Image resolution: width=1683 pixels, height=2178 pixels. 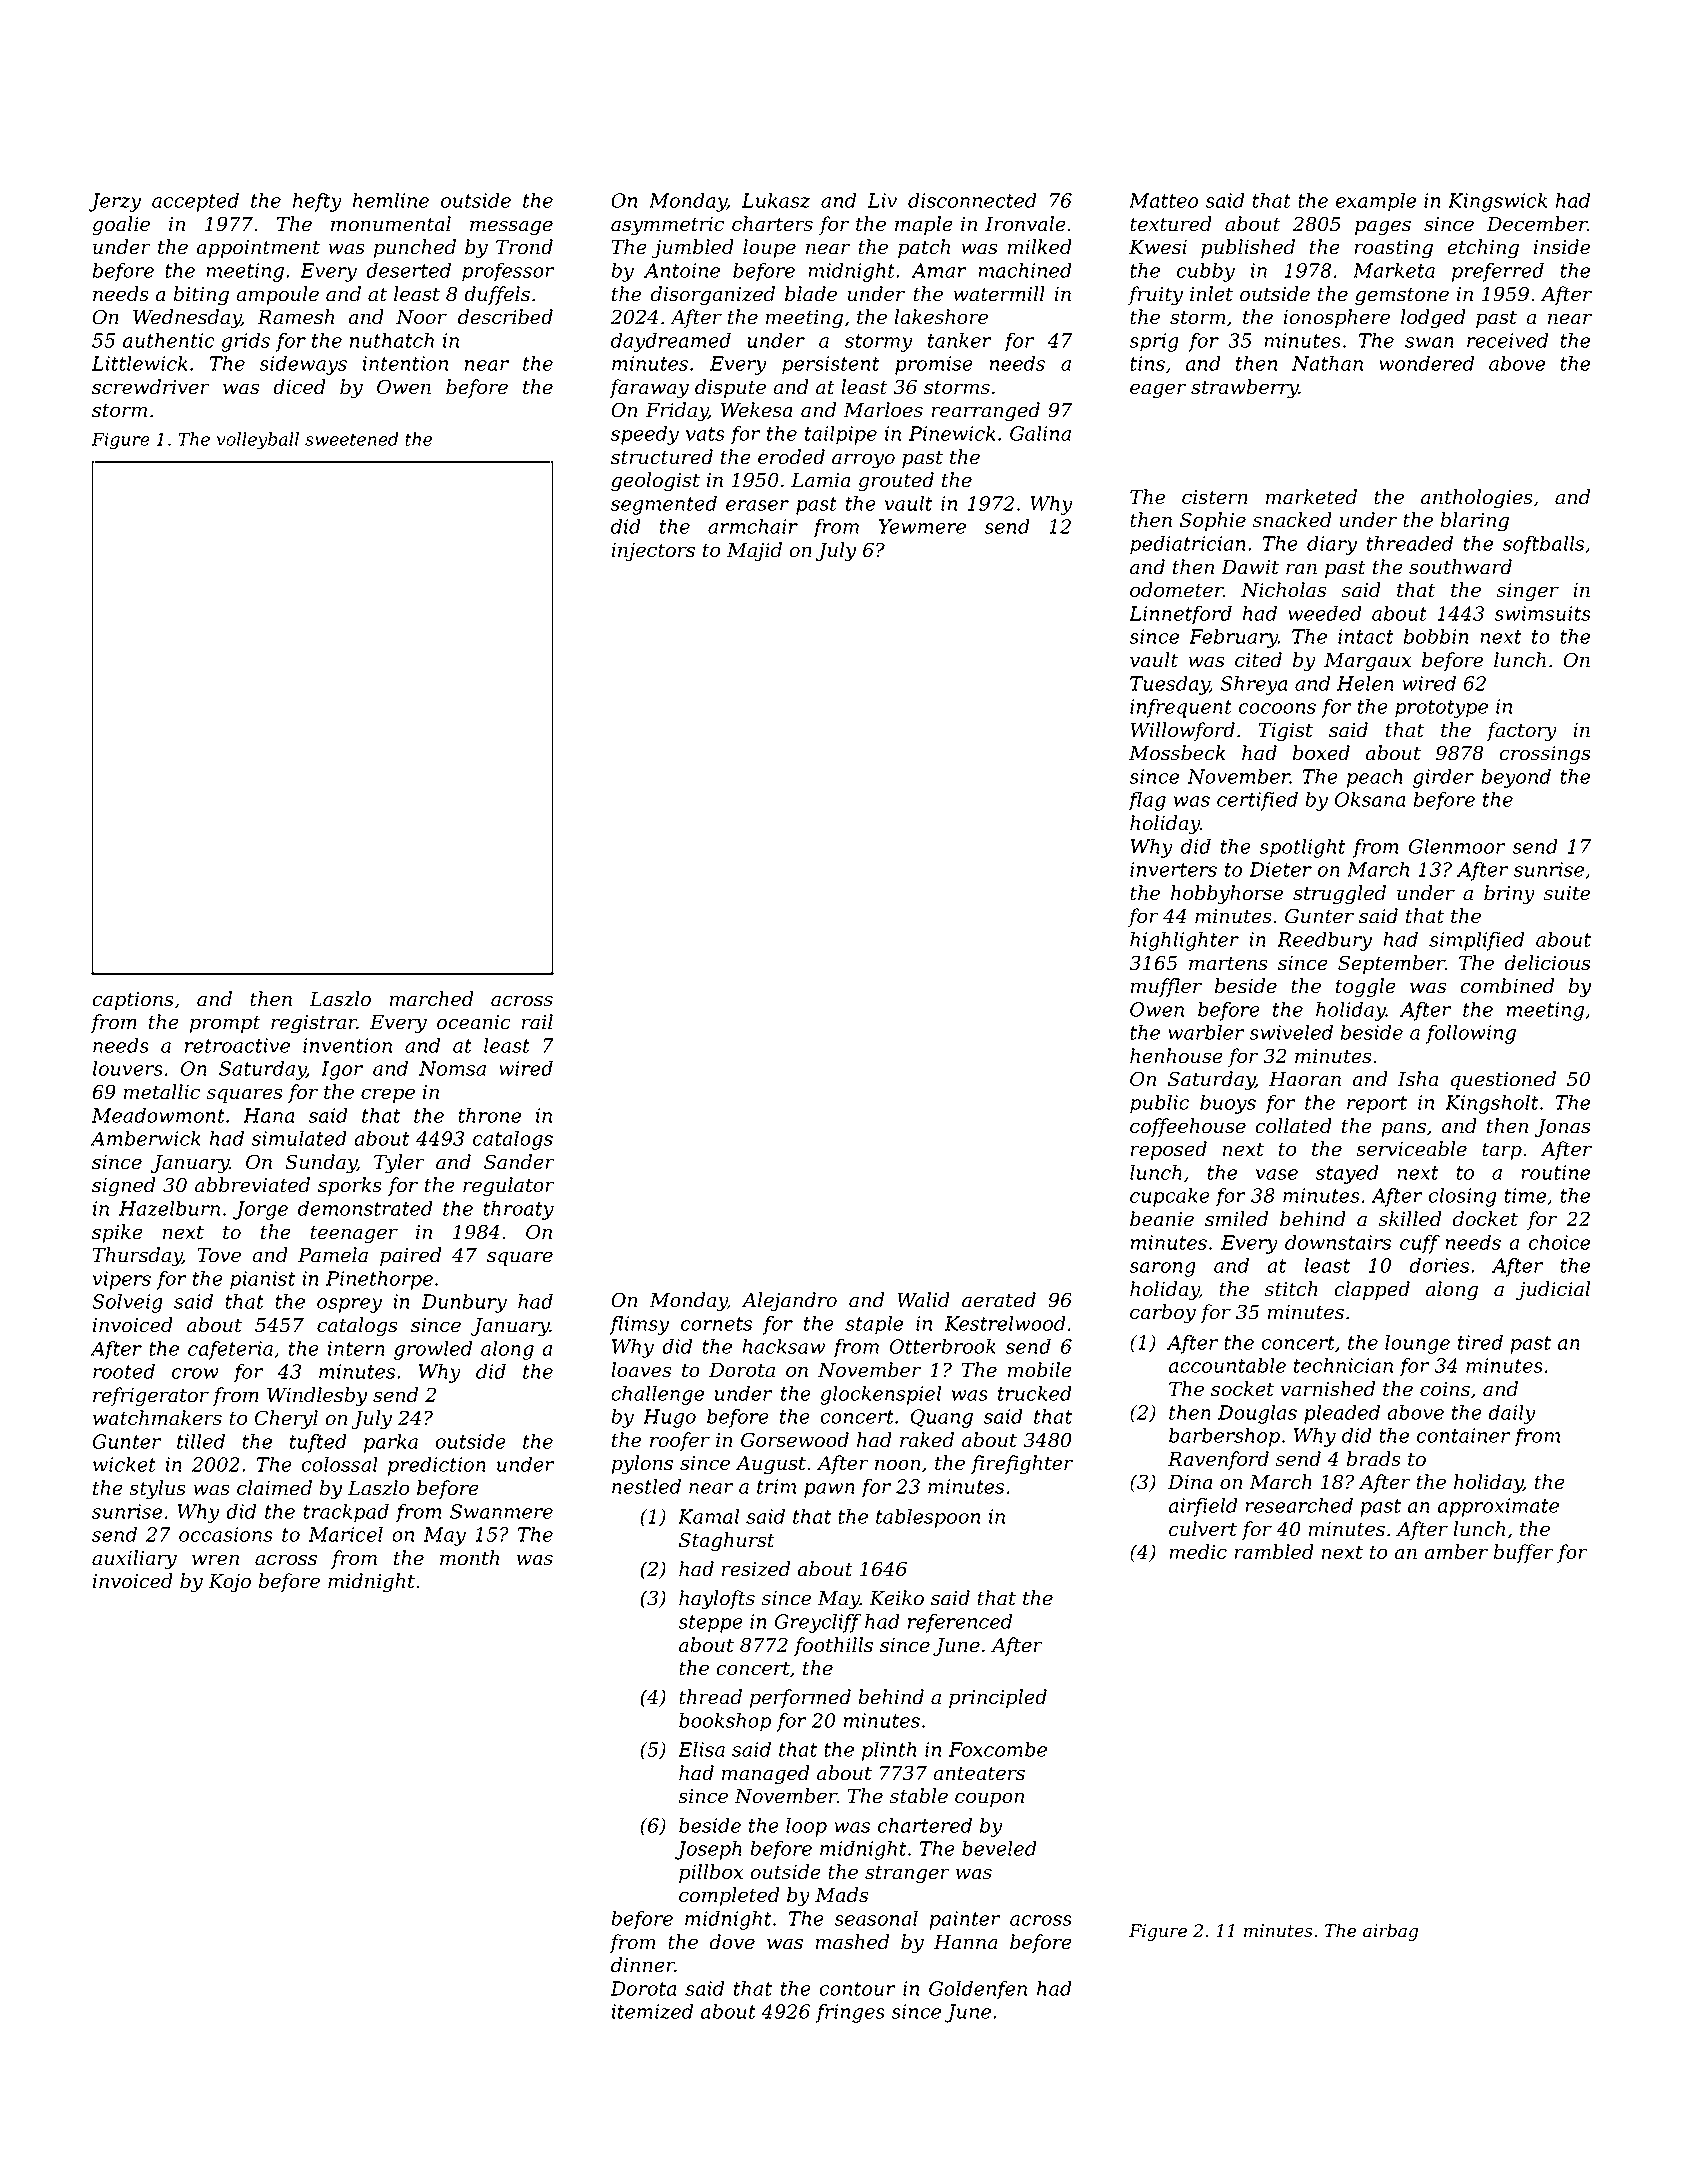 I want to click on itemized, so click(x=652, y=2011).
